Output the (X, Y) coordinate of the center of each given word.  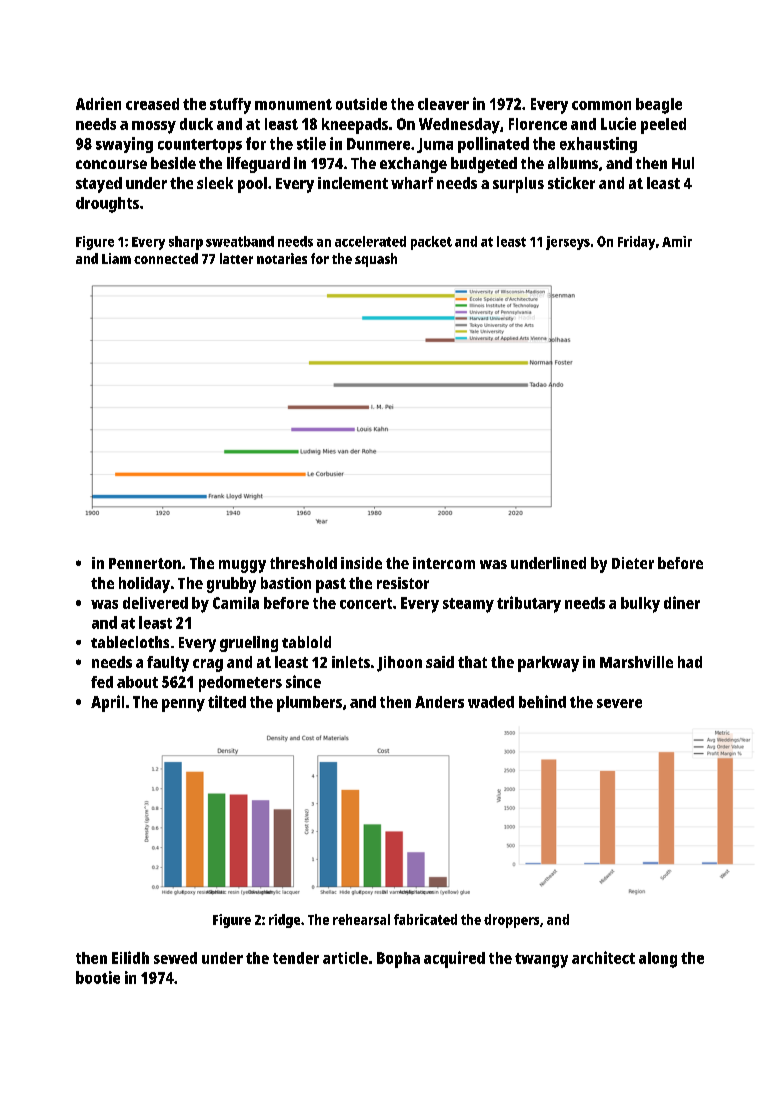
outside (361, 104)
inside (361, 563)
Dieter (633, 563)
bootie (98, 977)
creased (152, 104)
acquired (454, 959)
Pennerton (145, 563)
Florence (538, 124)
